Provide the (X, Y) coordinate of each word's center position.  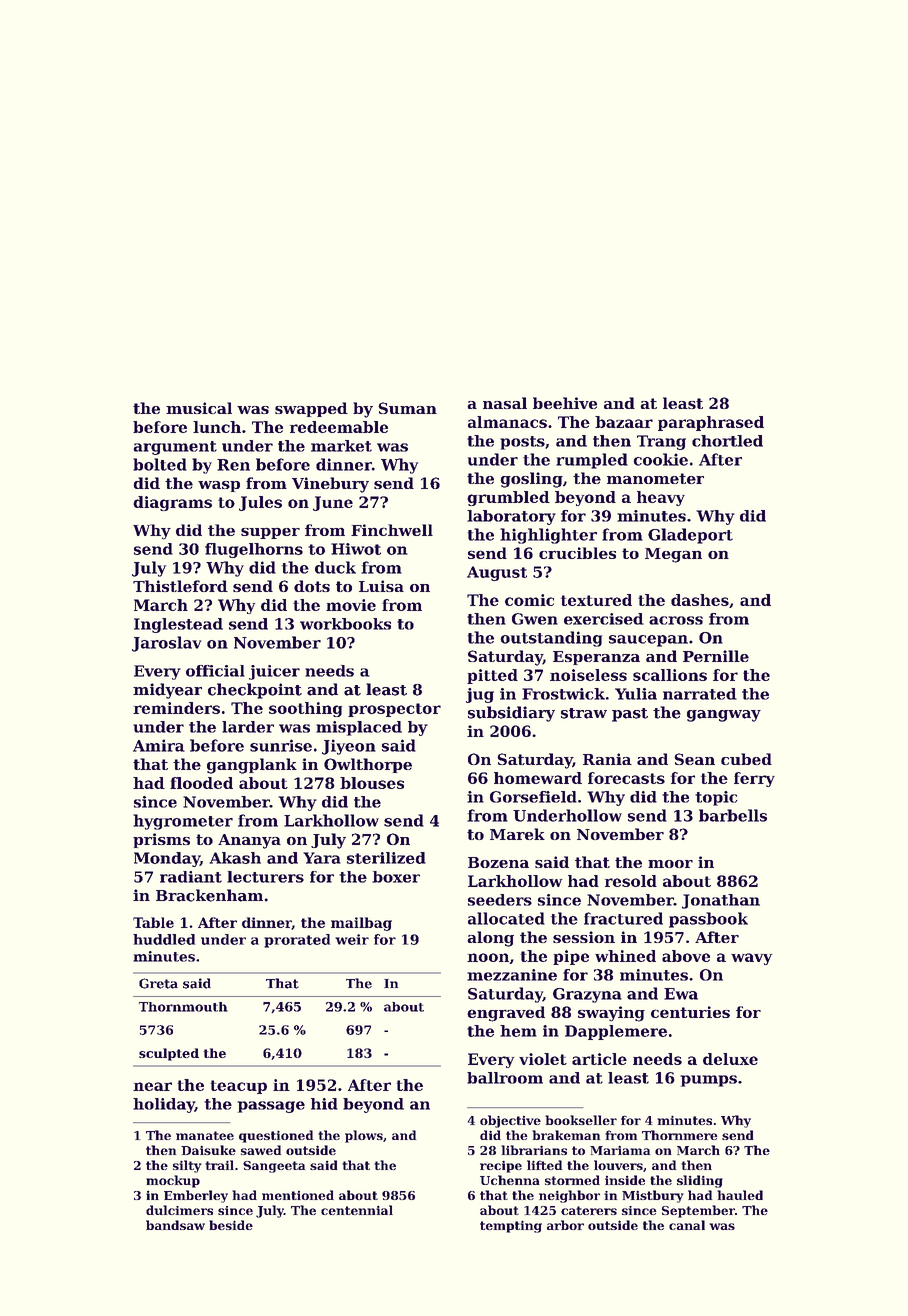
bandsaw (175, 1225)
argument (175, 448)
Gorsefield (533, 797)
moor (670, 864)
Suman (407, 408)
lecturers (265, 877)
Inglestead (178, 625)
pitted (492, 676)
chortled (727, 441)
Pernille (716, 656)
